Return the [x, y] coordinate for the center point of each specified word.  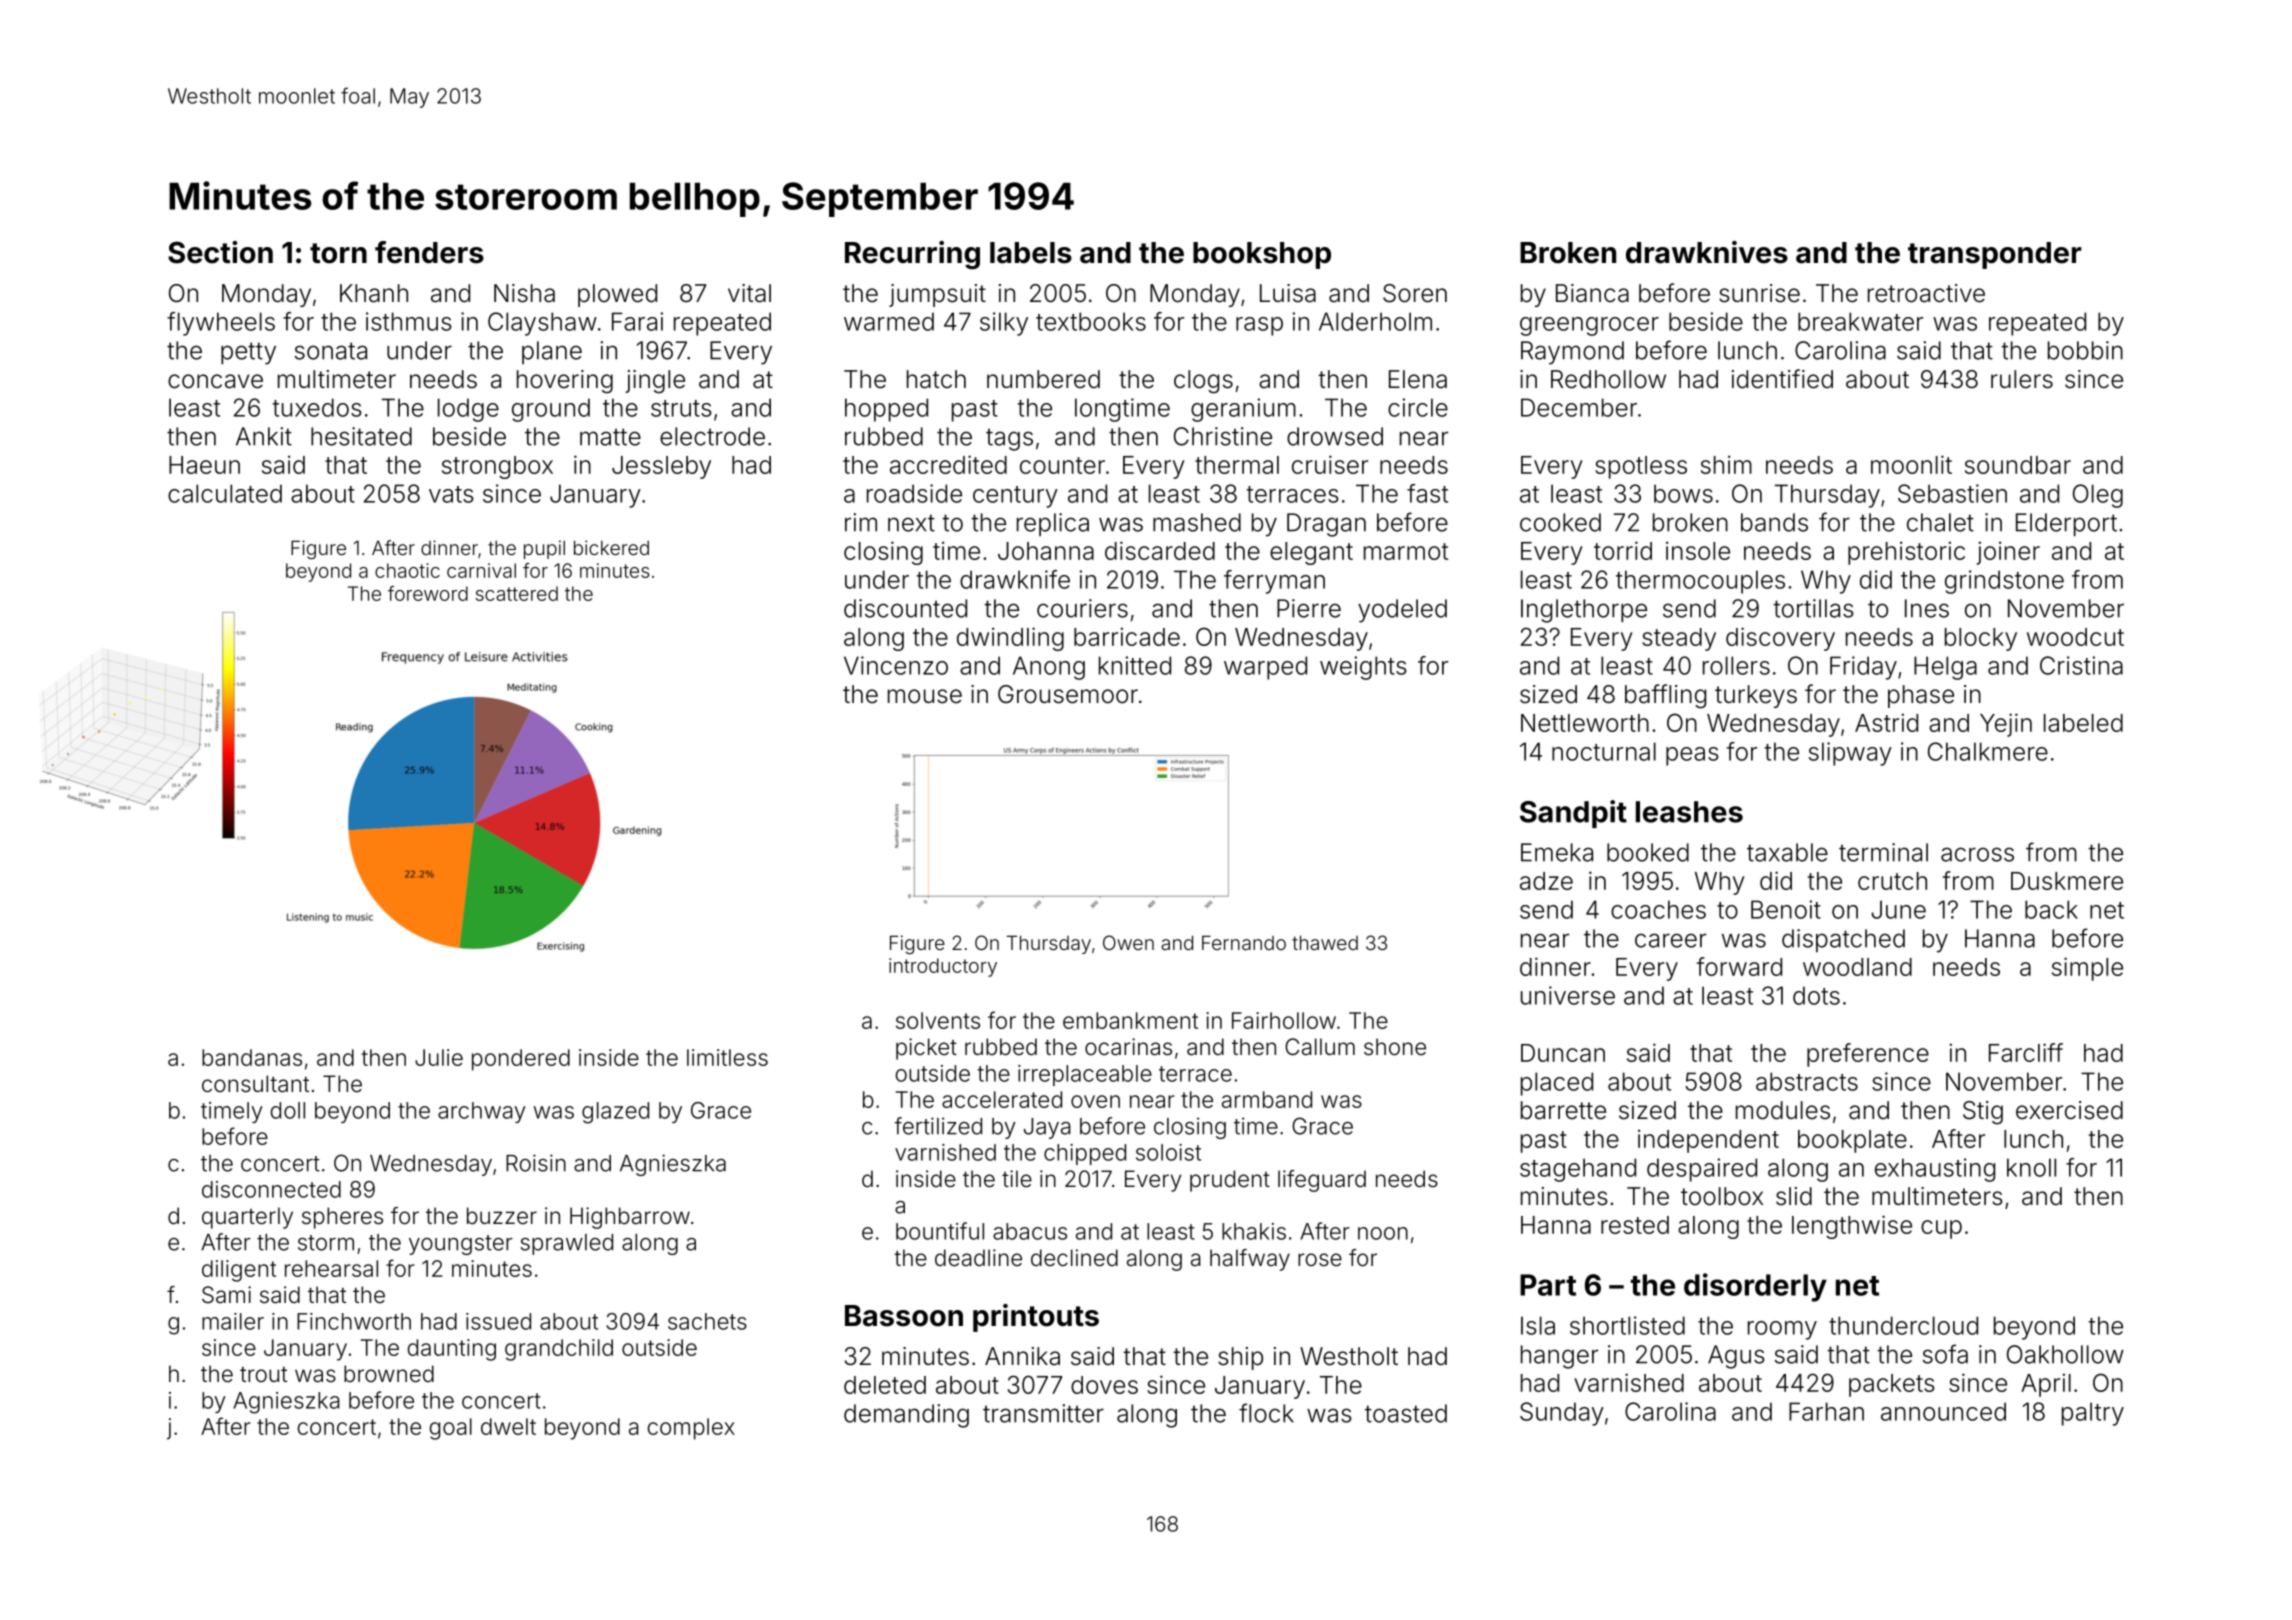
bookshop [1262, 255]
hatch [936, 379]
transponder [1995, 255]
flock [1266, 1413]
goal [451, 1429]
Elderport [2066, 525]
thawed [1325, 942]
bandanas [252, 1057]
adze [1546, 881]
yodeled [1402, 611]
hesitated [361, 436]
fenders [429, 252]
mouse [925, 696]
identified [1782, 379]
